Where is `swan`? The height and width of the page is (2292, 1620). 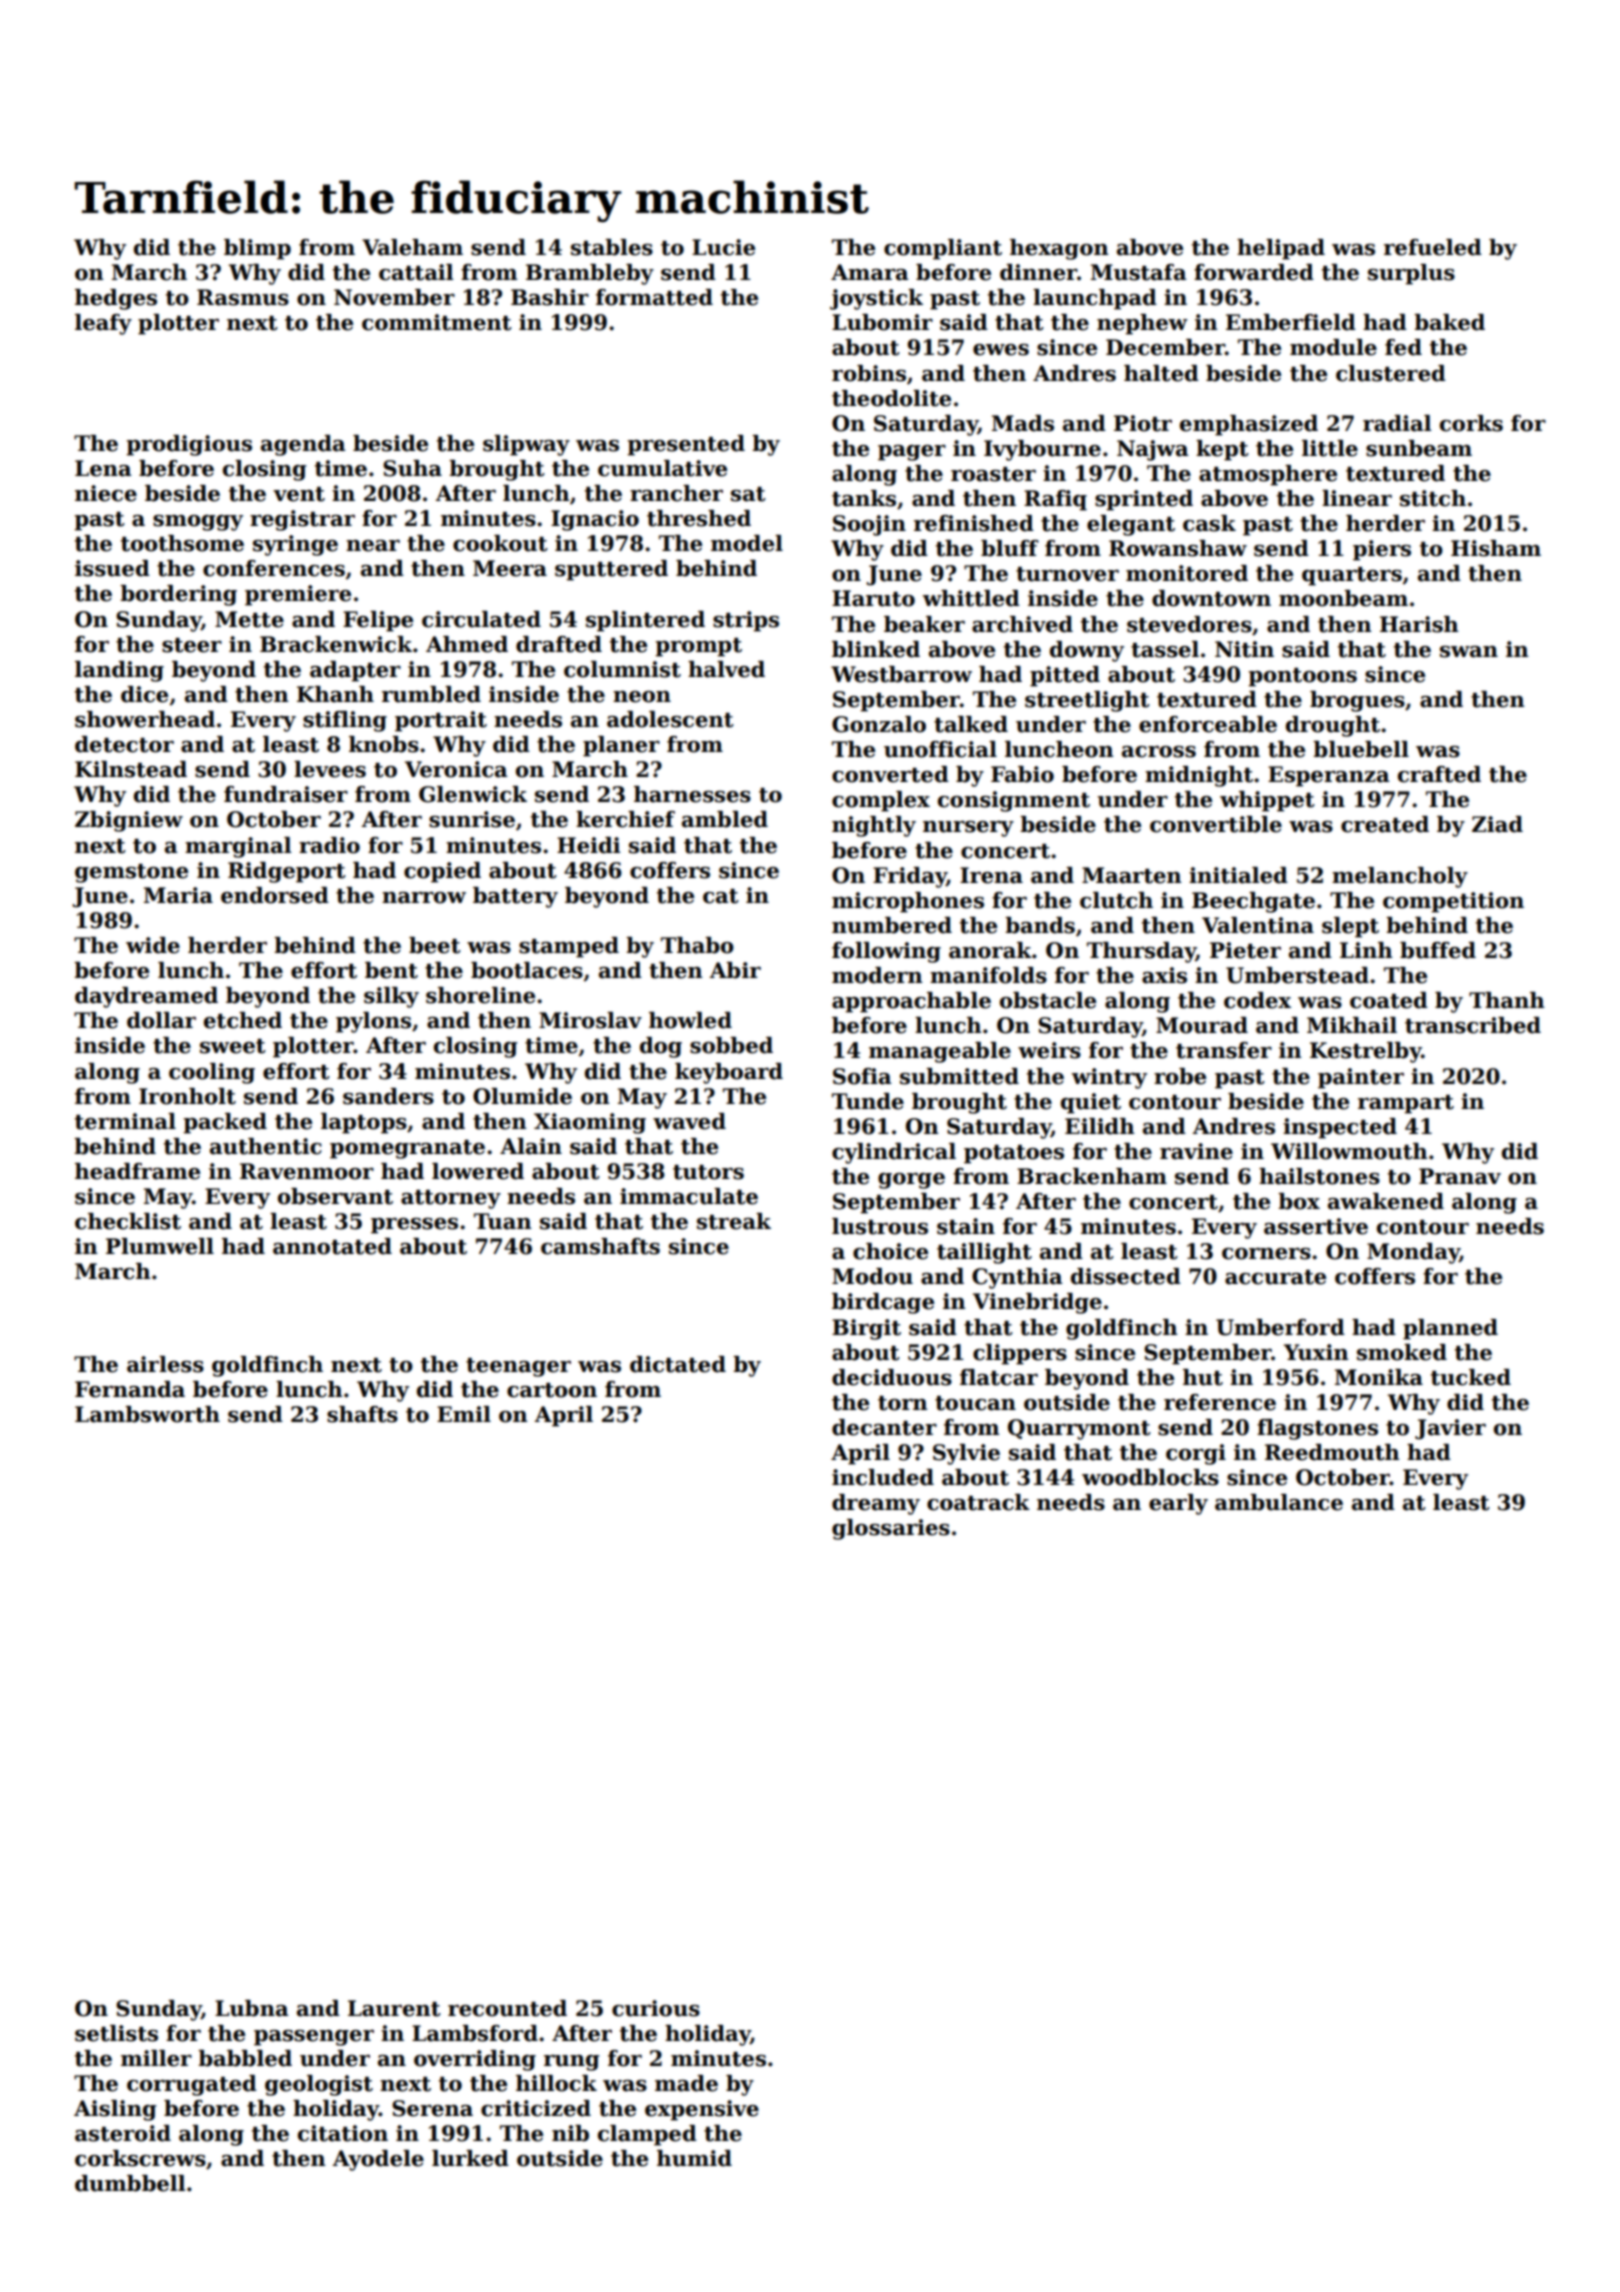
swan is located at coordinates (1469, 652).
